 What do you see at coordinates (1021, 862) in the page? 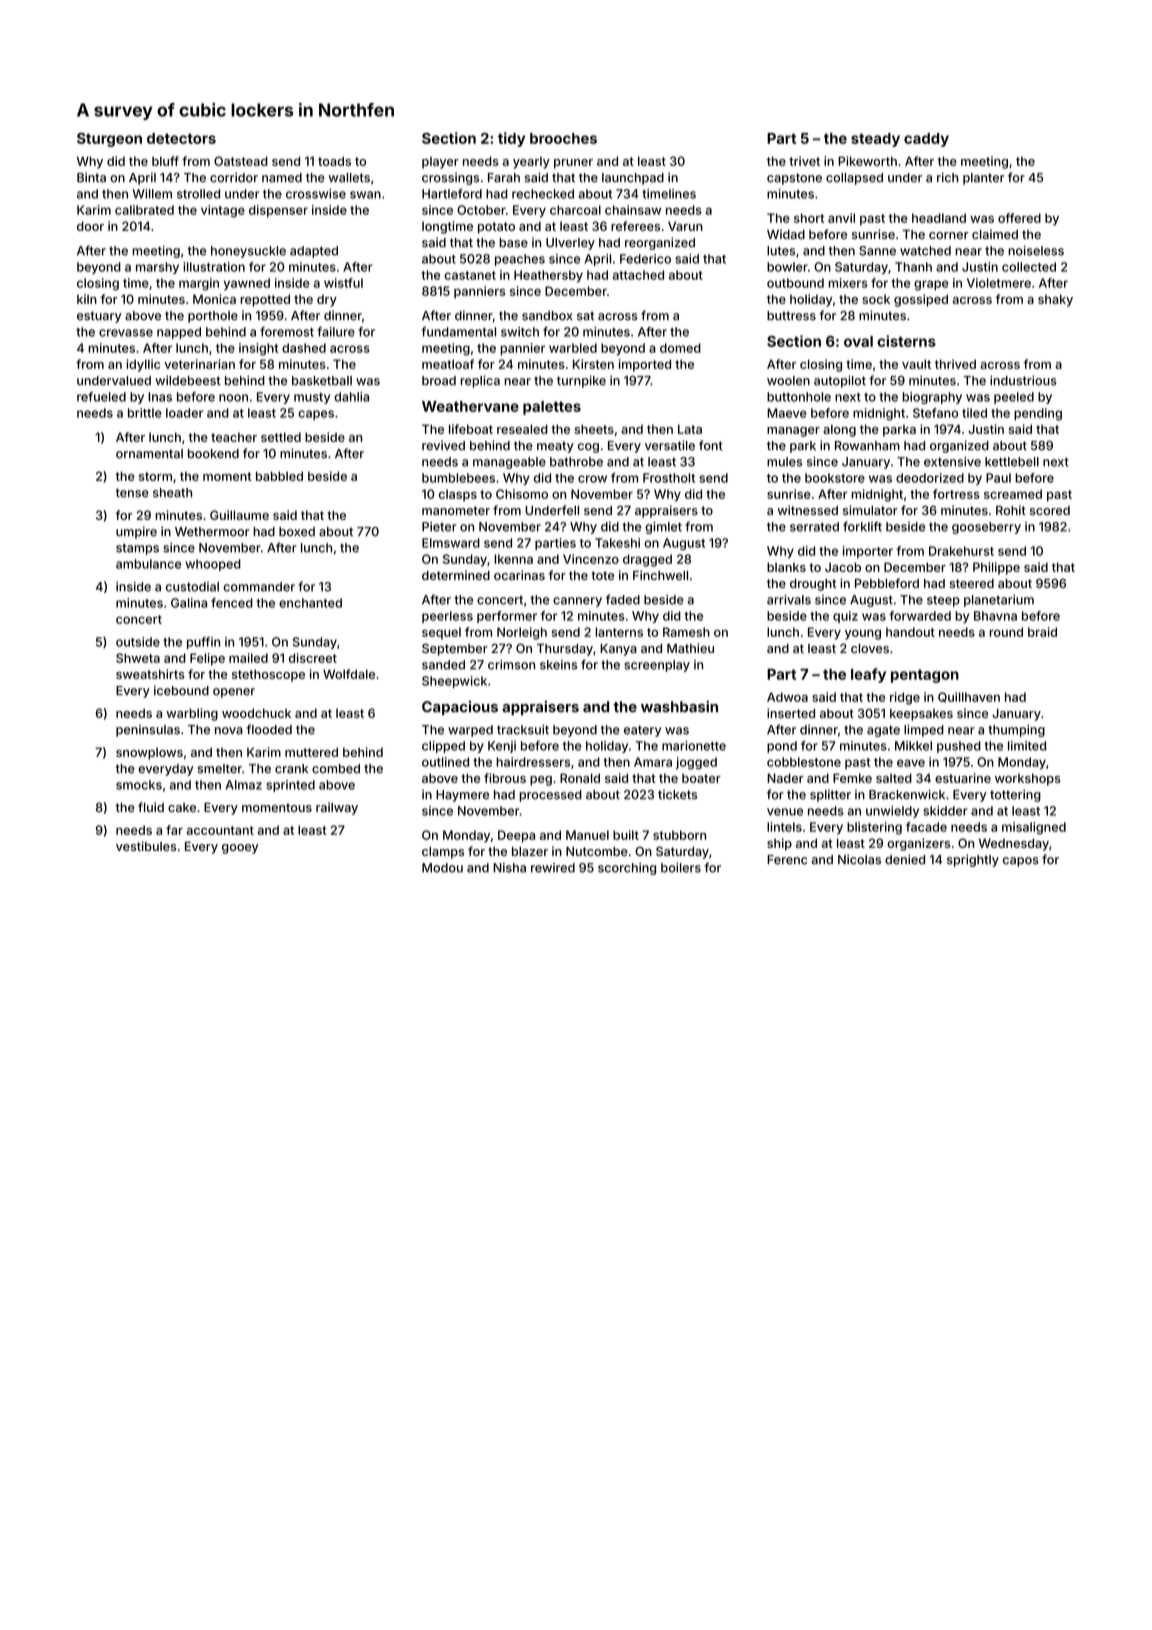
I see `capos` at bounding box center [1021, 862].
